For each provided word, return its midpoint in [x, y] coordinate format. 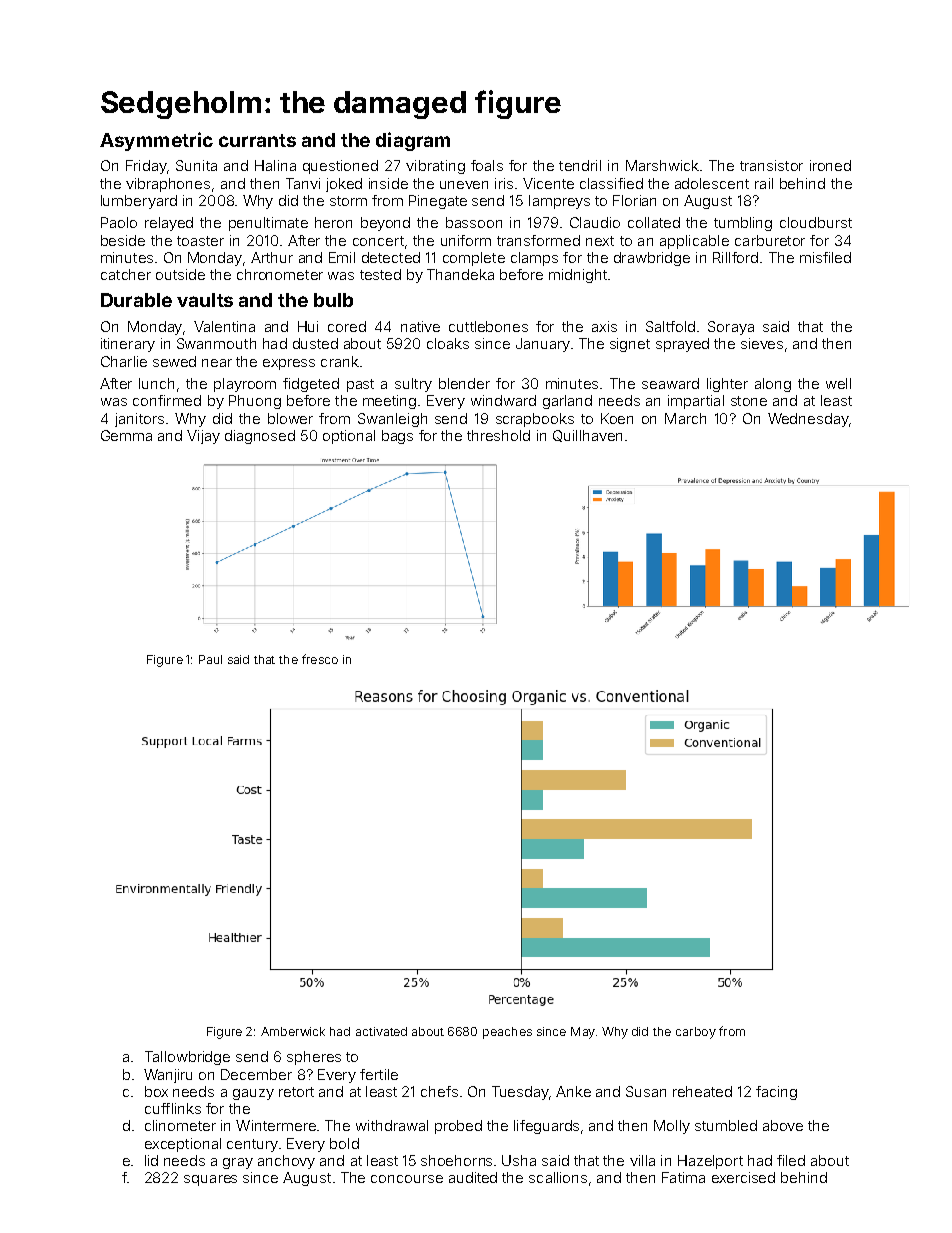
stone [749, 401]
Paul [210, 659]
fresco [320, 659]
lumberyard [139, 202]
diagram [413, 141]
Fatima [683, 1177]
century [252, 1145]
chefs [439, 1091]
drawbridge [652, 259]
